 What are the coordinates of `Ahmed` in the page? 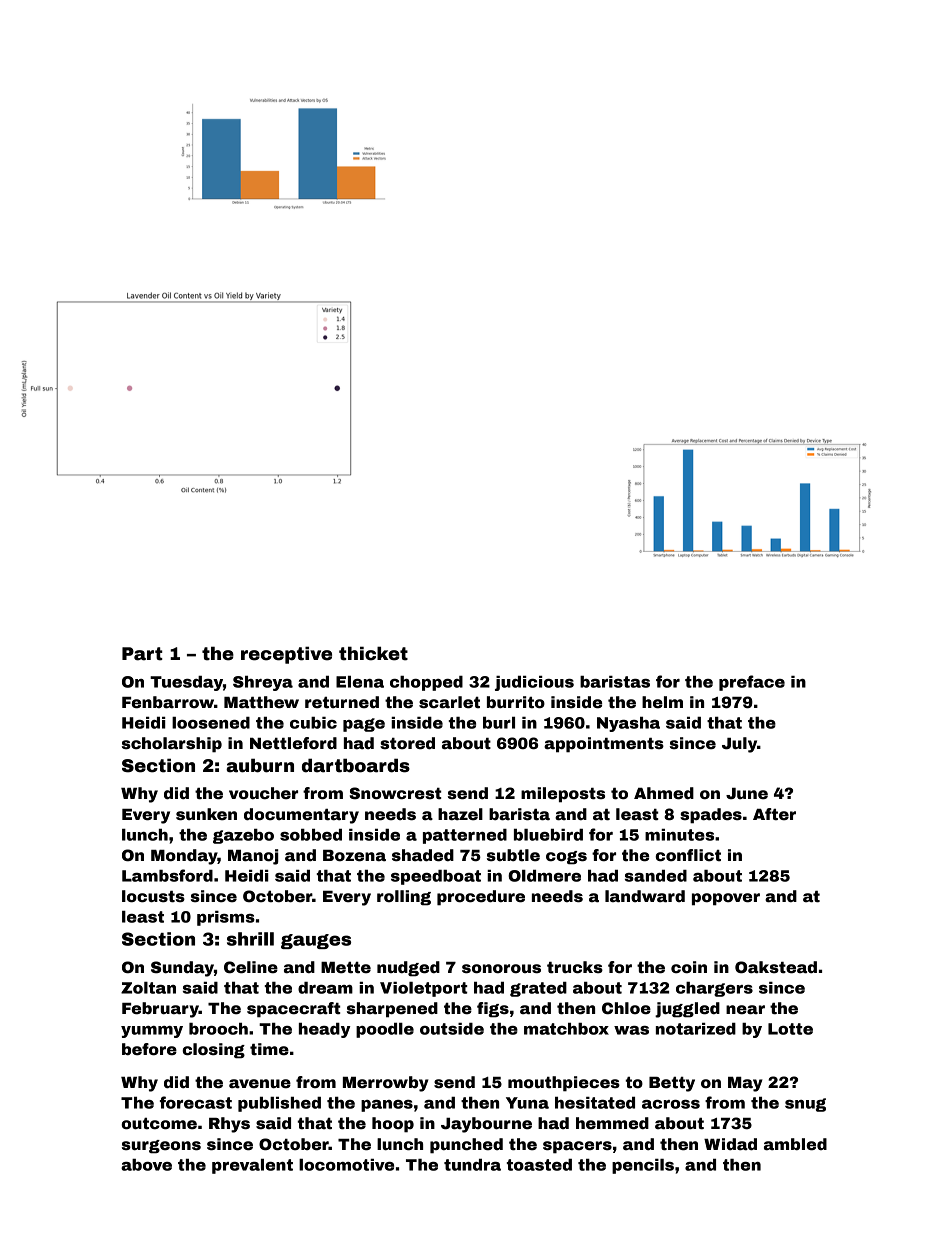 It's located at (664, 793).
